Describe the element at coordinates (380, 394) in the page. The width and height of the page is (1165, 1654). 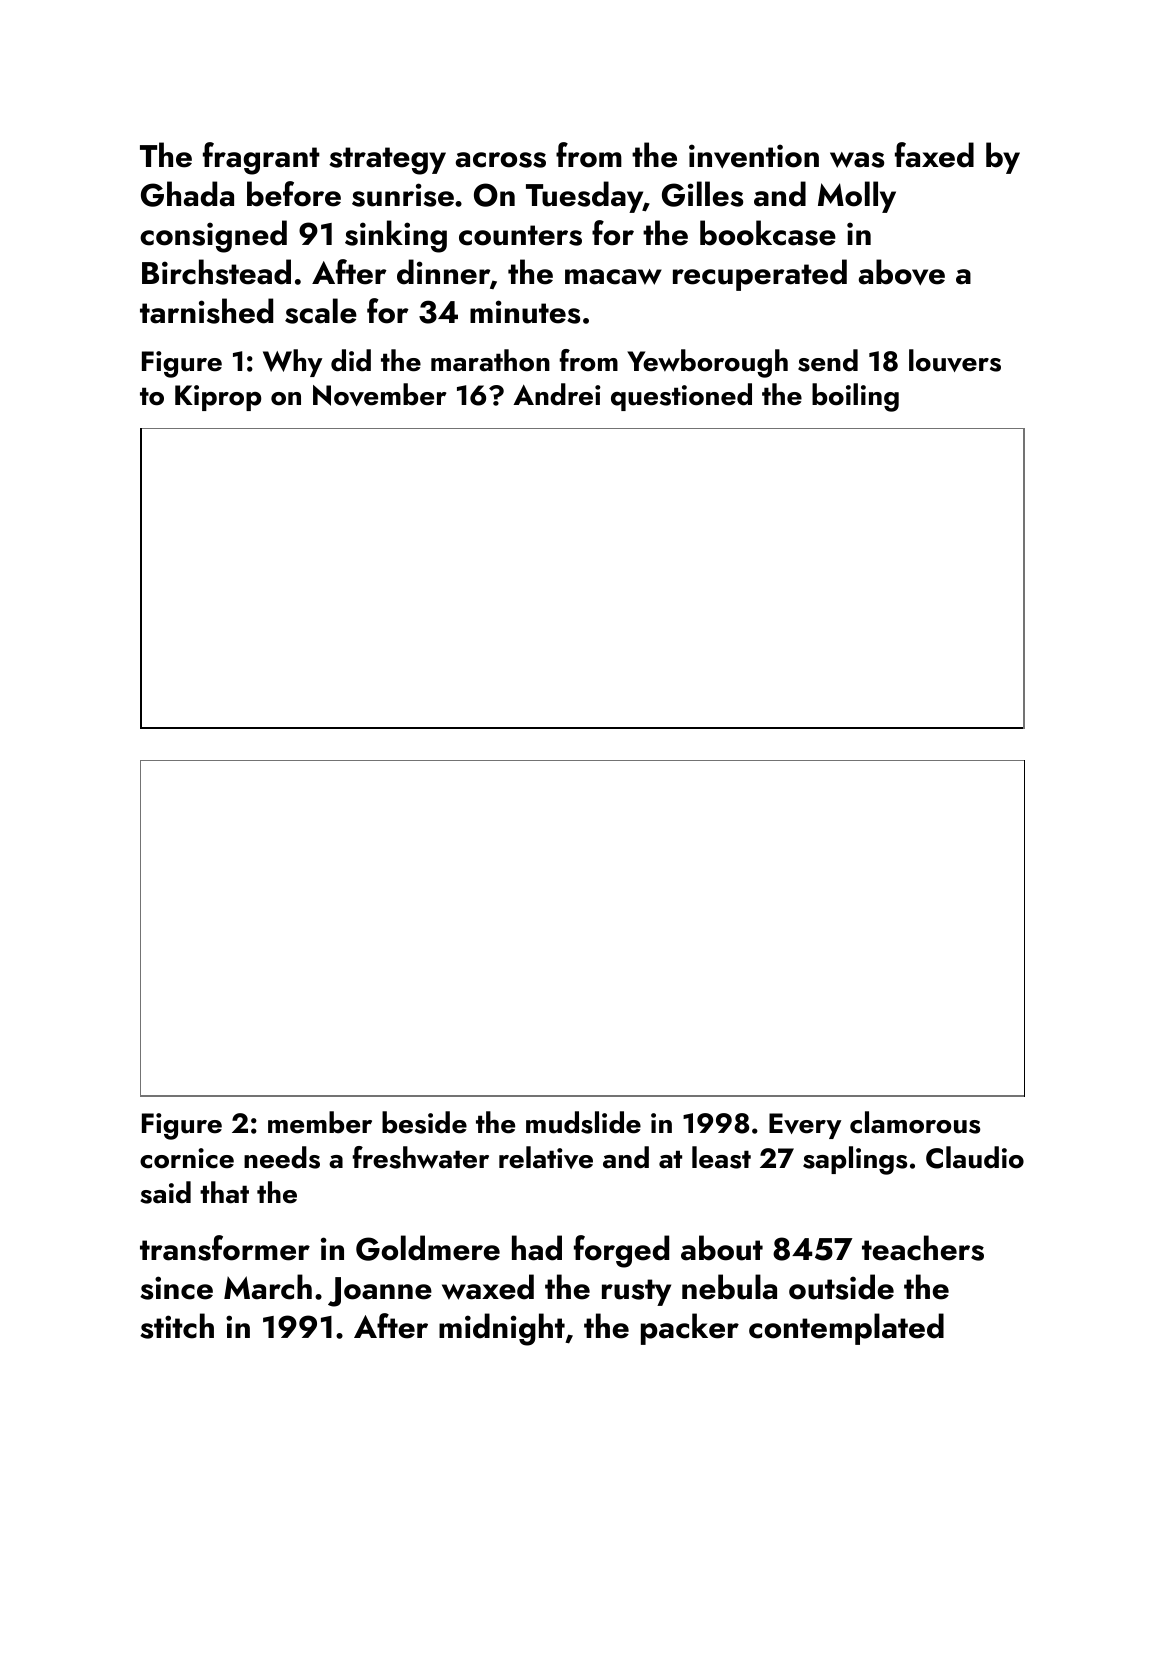
I see `November` at that location.
